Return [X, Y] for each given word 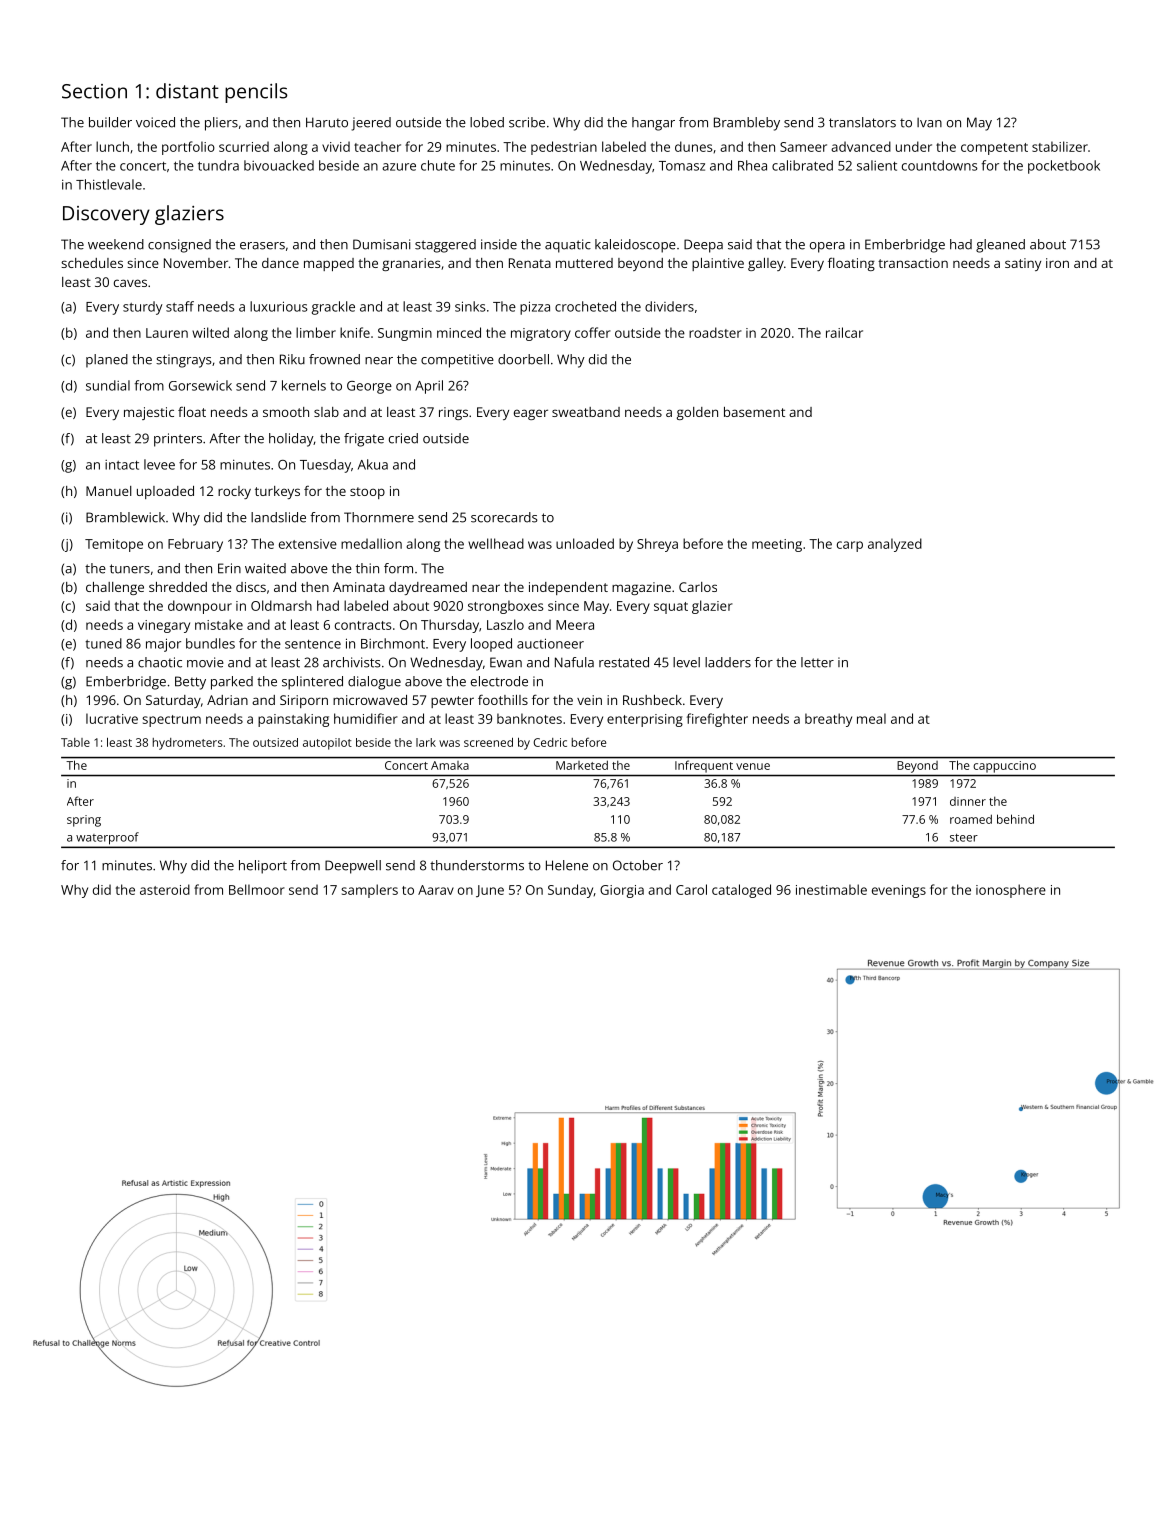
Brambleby [747, 124]
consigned [179, 246]
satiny [1023, 264]
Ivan [929, 123]
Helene [567, 865]
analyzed [895, 545]
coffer [593, 332]
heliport [263, 867]
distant [187, 91]
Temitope [114, 545]
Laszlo [505, 624]
